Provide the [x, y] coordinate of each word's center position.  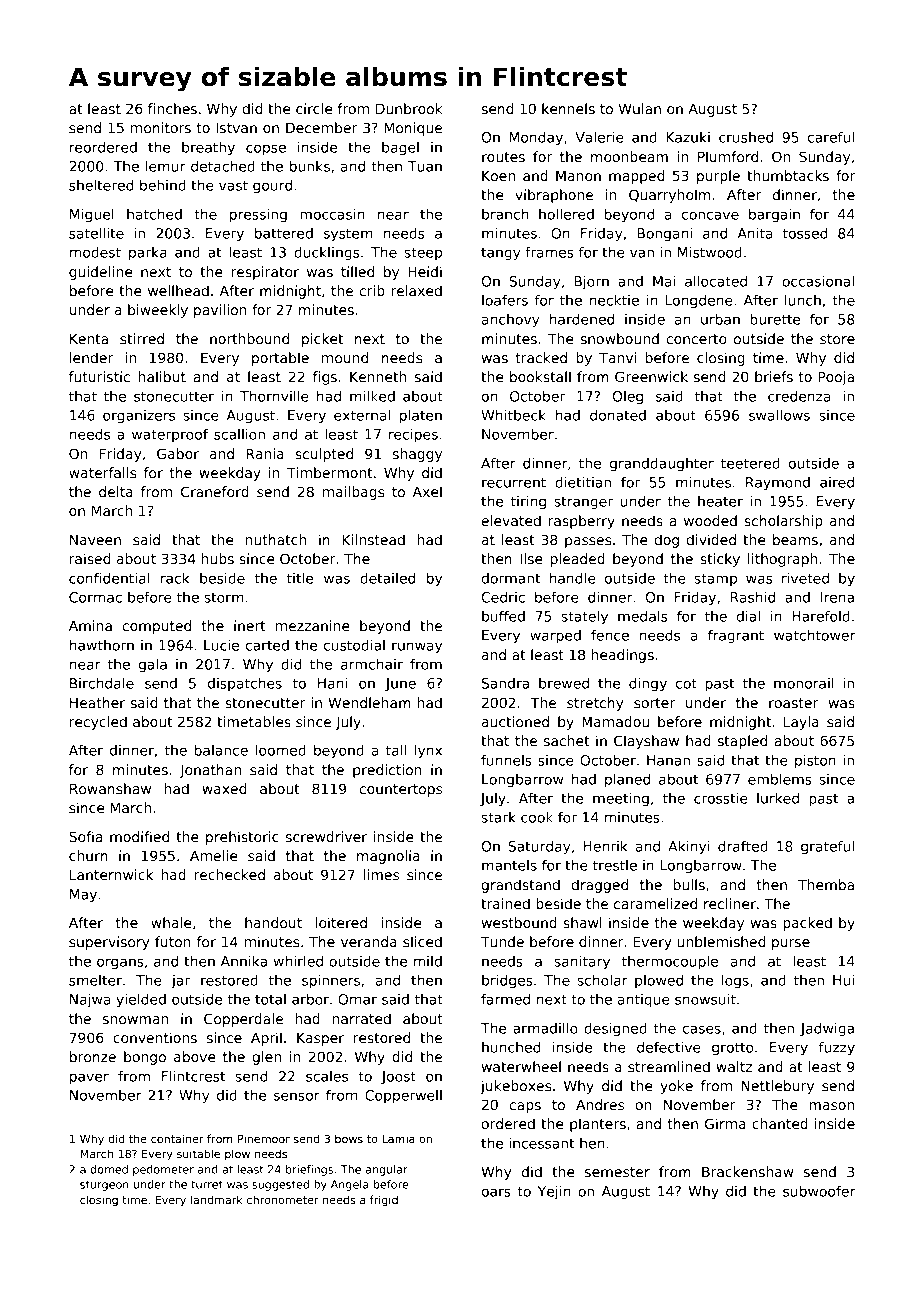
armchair [372, 664]
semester [617, 1172]
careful [831, 137]
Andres [600, 1104]
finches [172, 108]
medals [643, 616]
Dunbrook [409, 108]
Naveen [95, 539]
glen [267, 1058]
